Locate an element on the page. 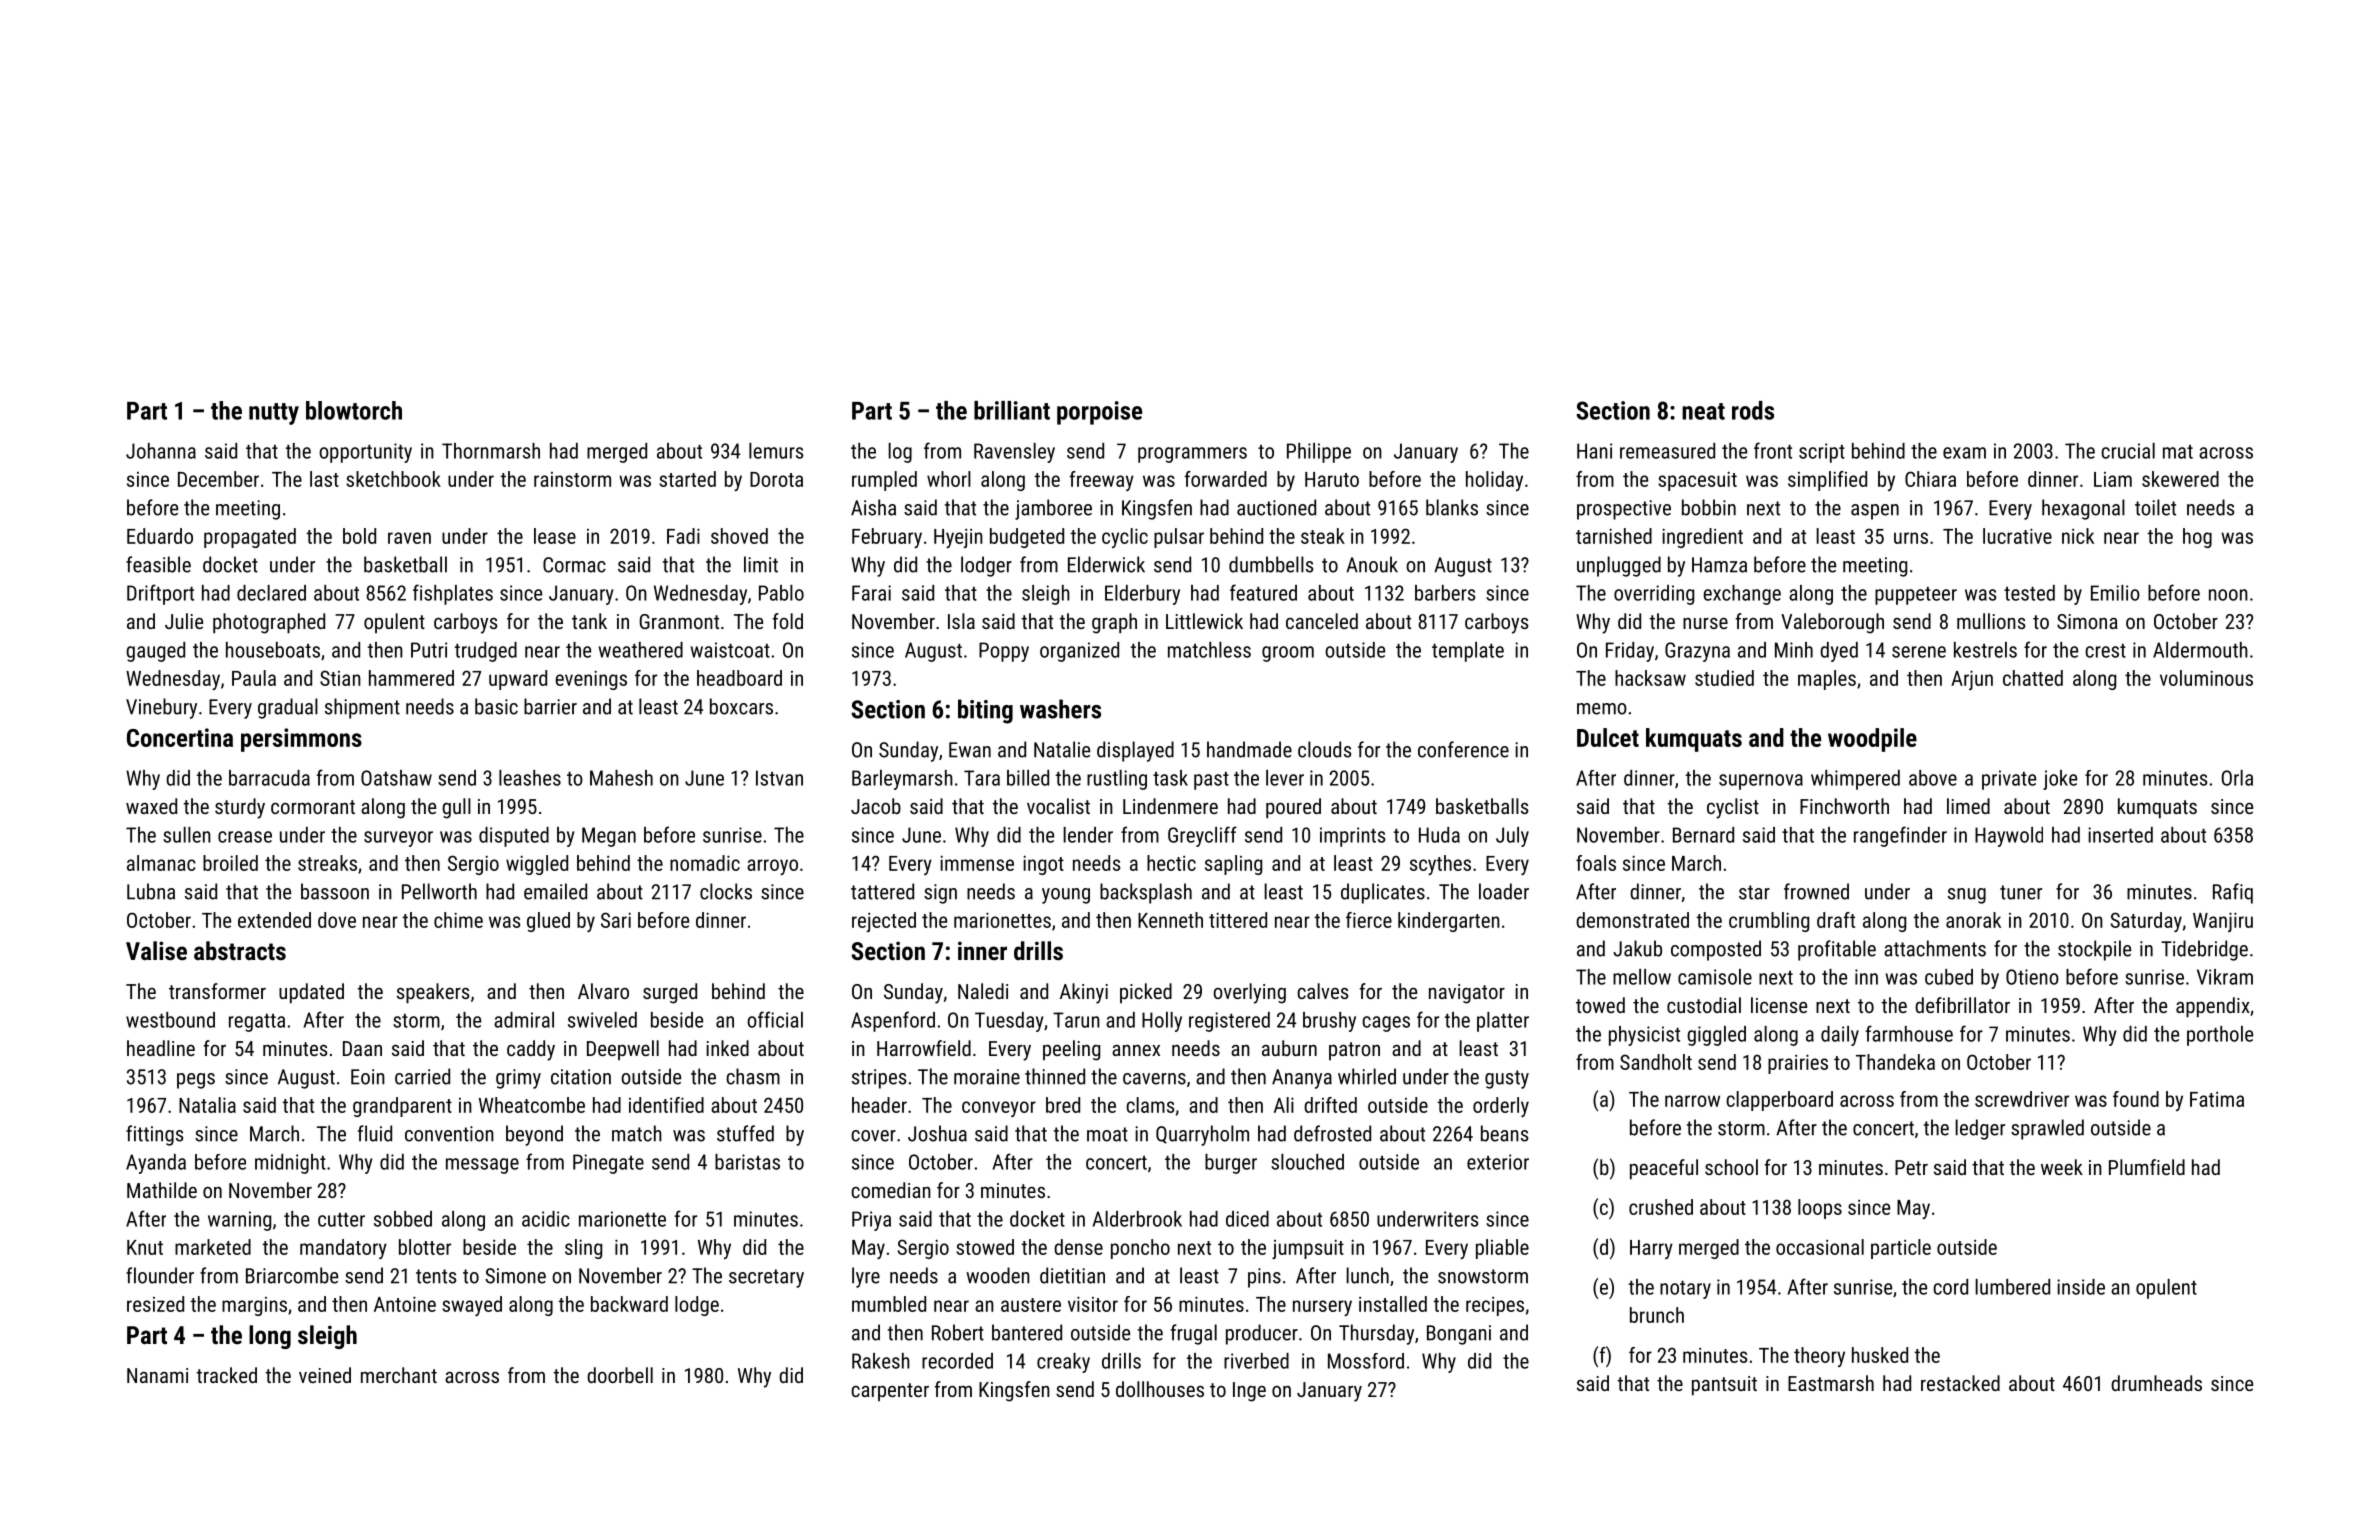 This document has width=2380, height=1540. Rakesh is located at coordinates (881, 1361).
